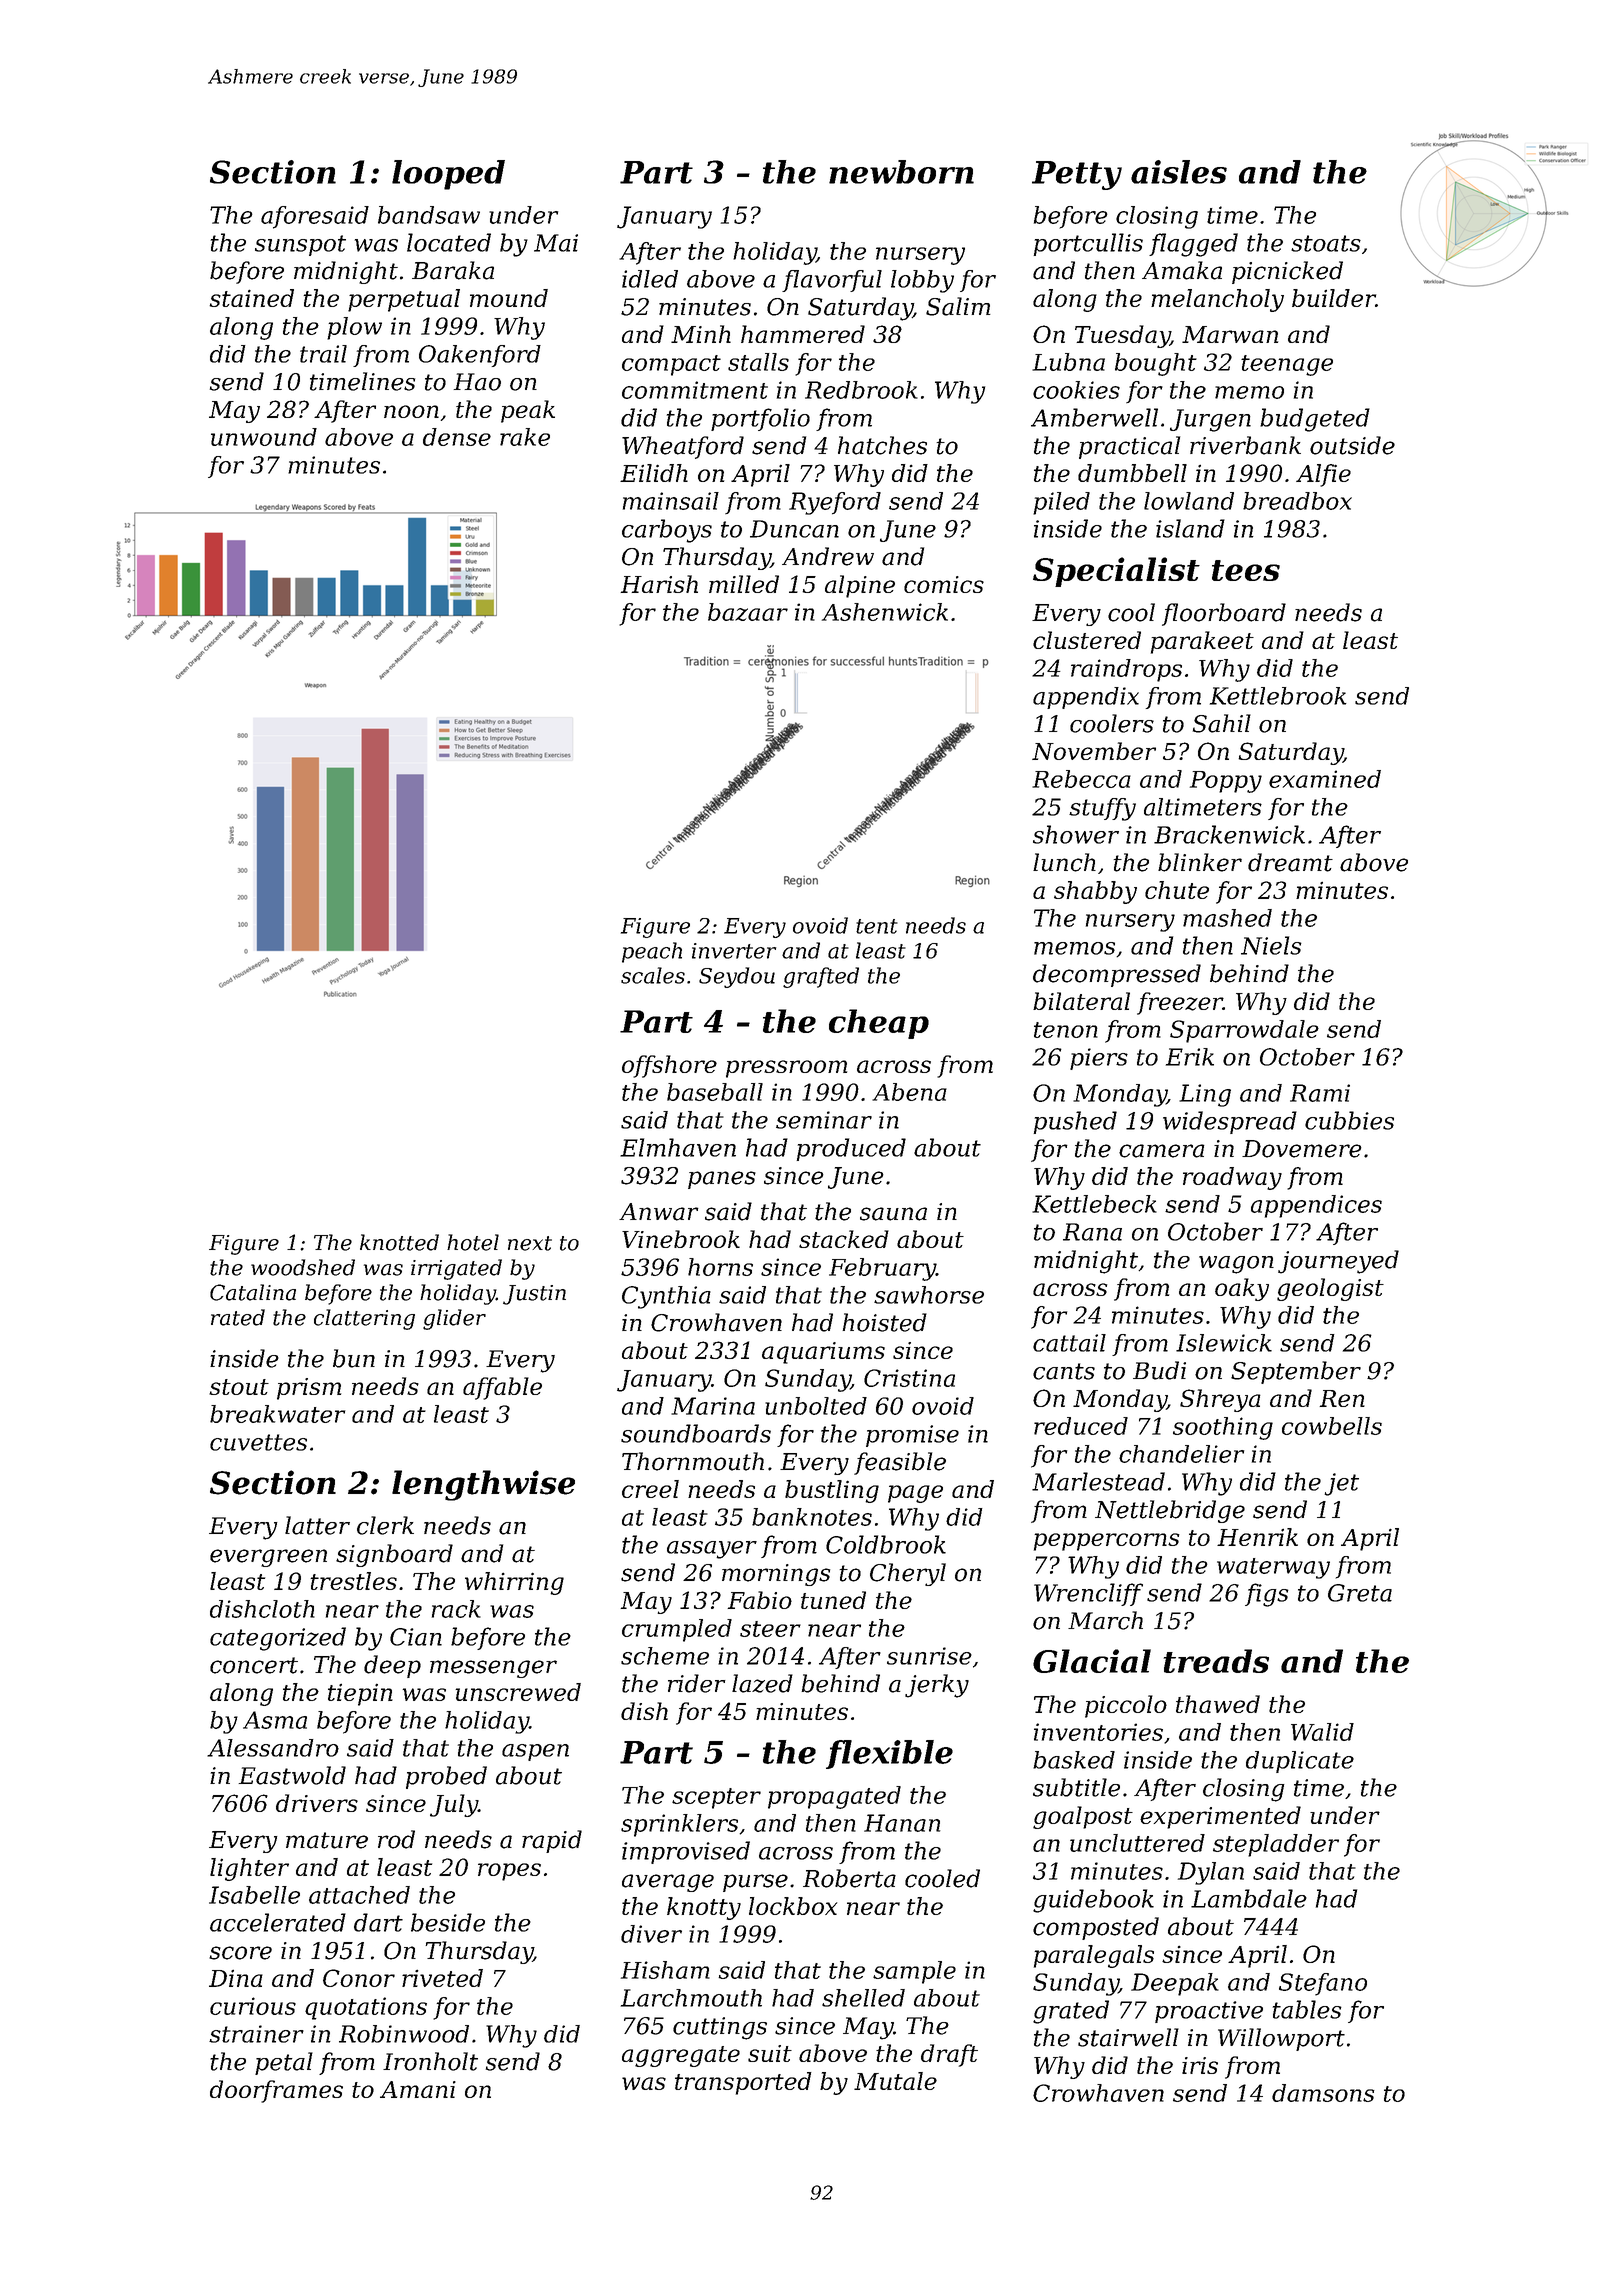  What do you see at coordinates (683, 447) in the screenshot?
I see `Wheatford` at bounding box center [683, 447].
